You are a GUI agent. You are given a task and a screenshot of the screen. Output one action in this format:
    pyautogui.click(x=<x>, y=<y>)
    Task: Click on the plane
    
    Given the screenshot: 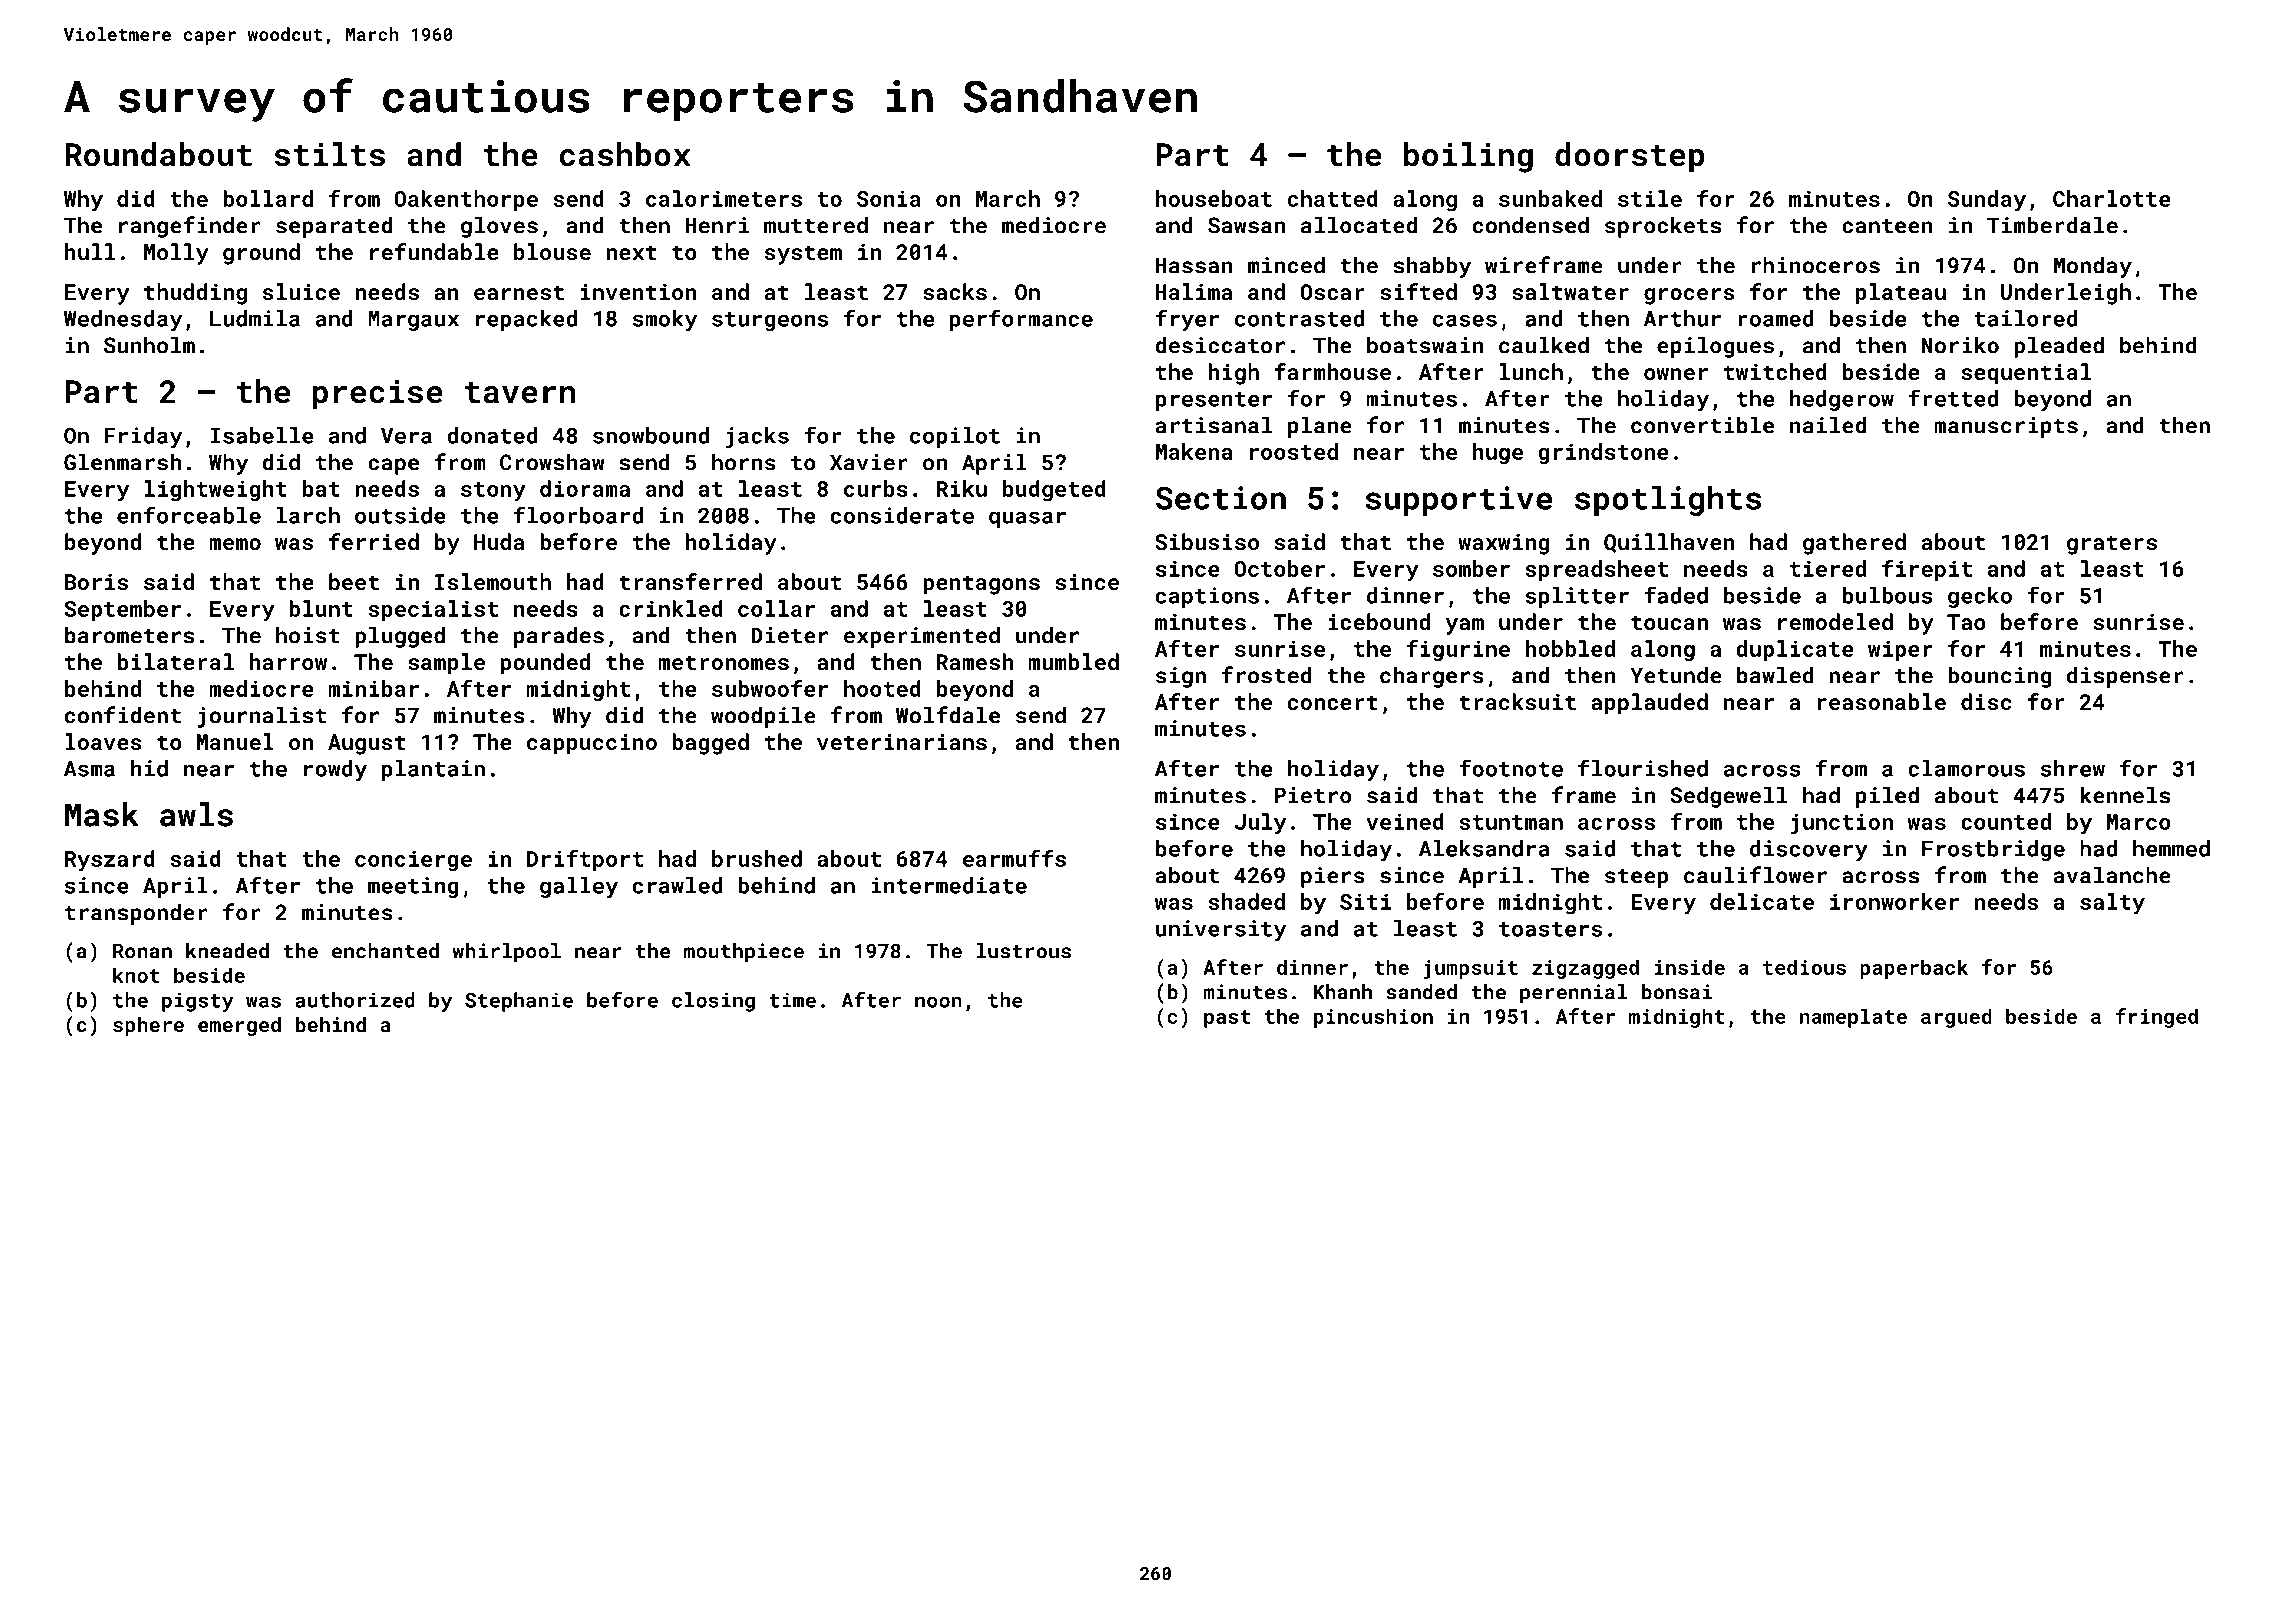 What is the action you would take?
    pyautogui.click(x=1320, y=427)
